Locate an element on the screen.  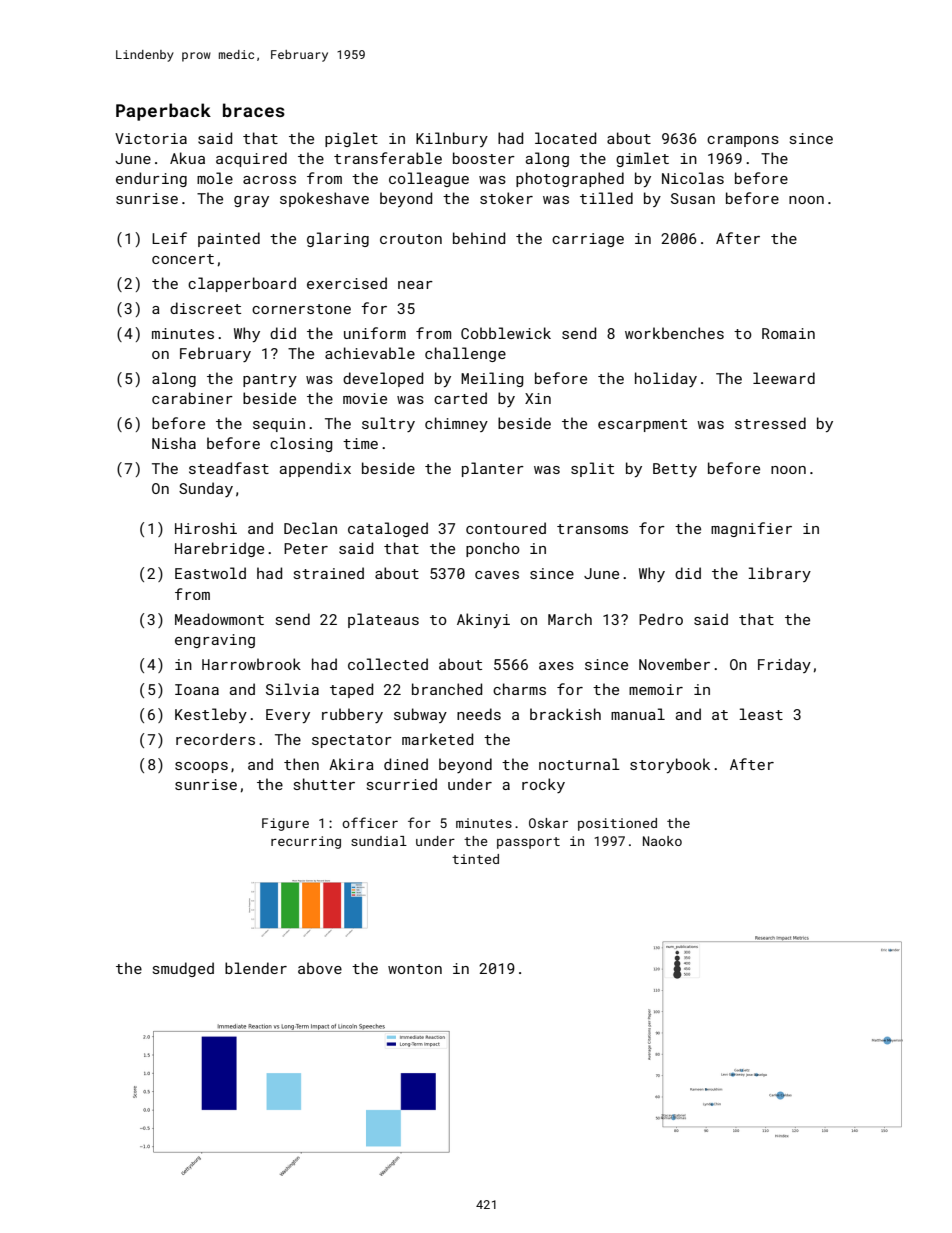
caves is located at coordinates (497, 575).
